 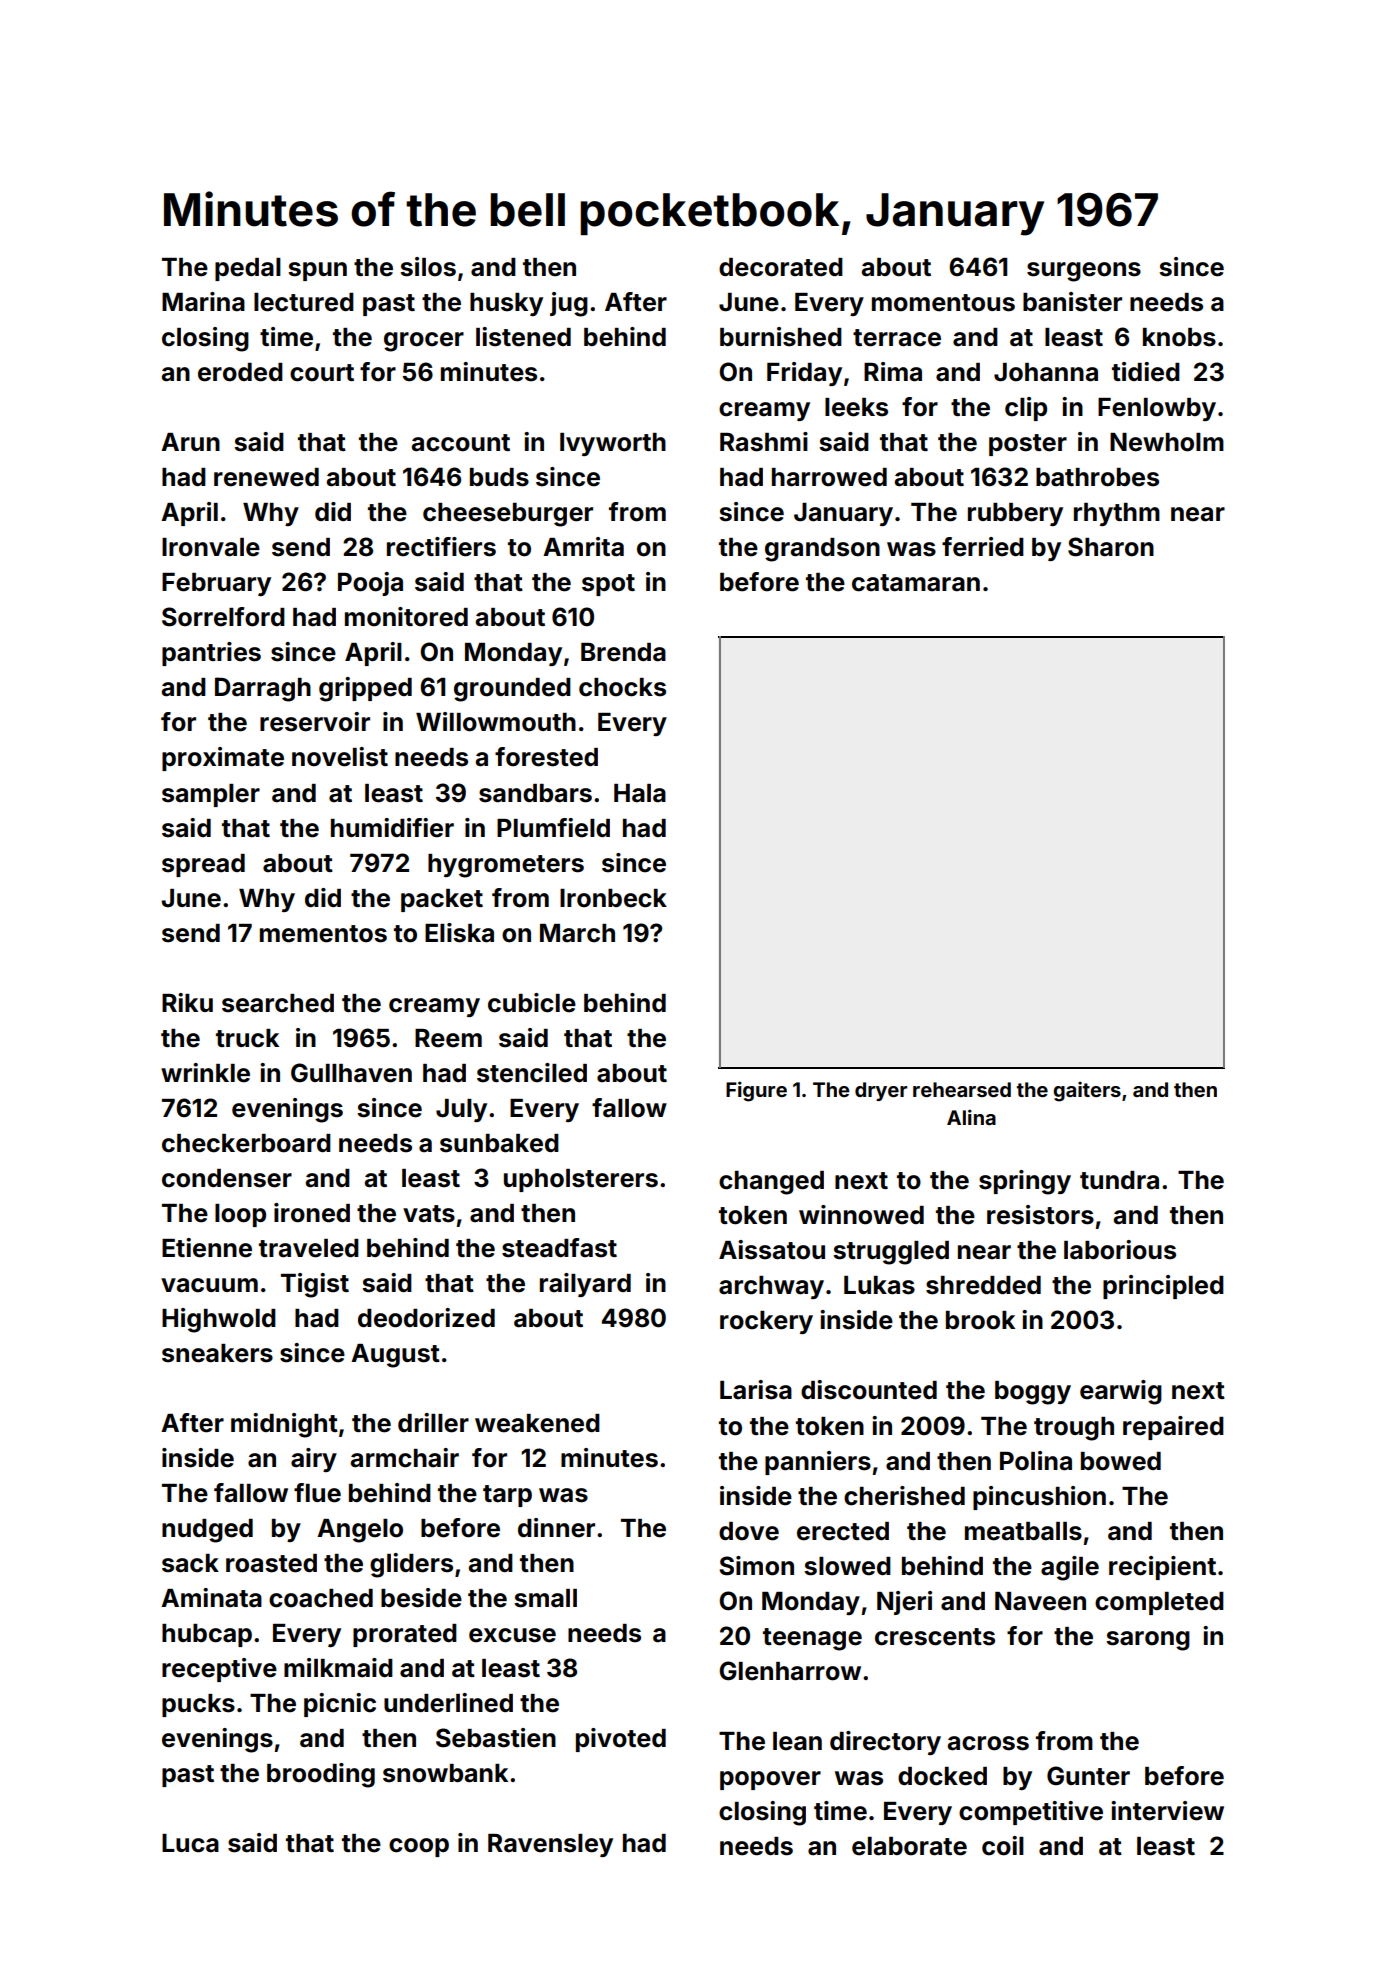 I want to click on decorated, so click(x=781, y=267).
